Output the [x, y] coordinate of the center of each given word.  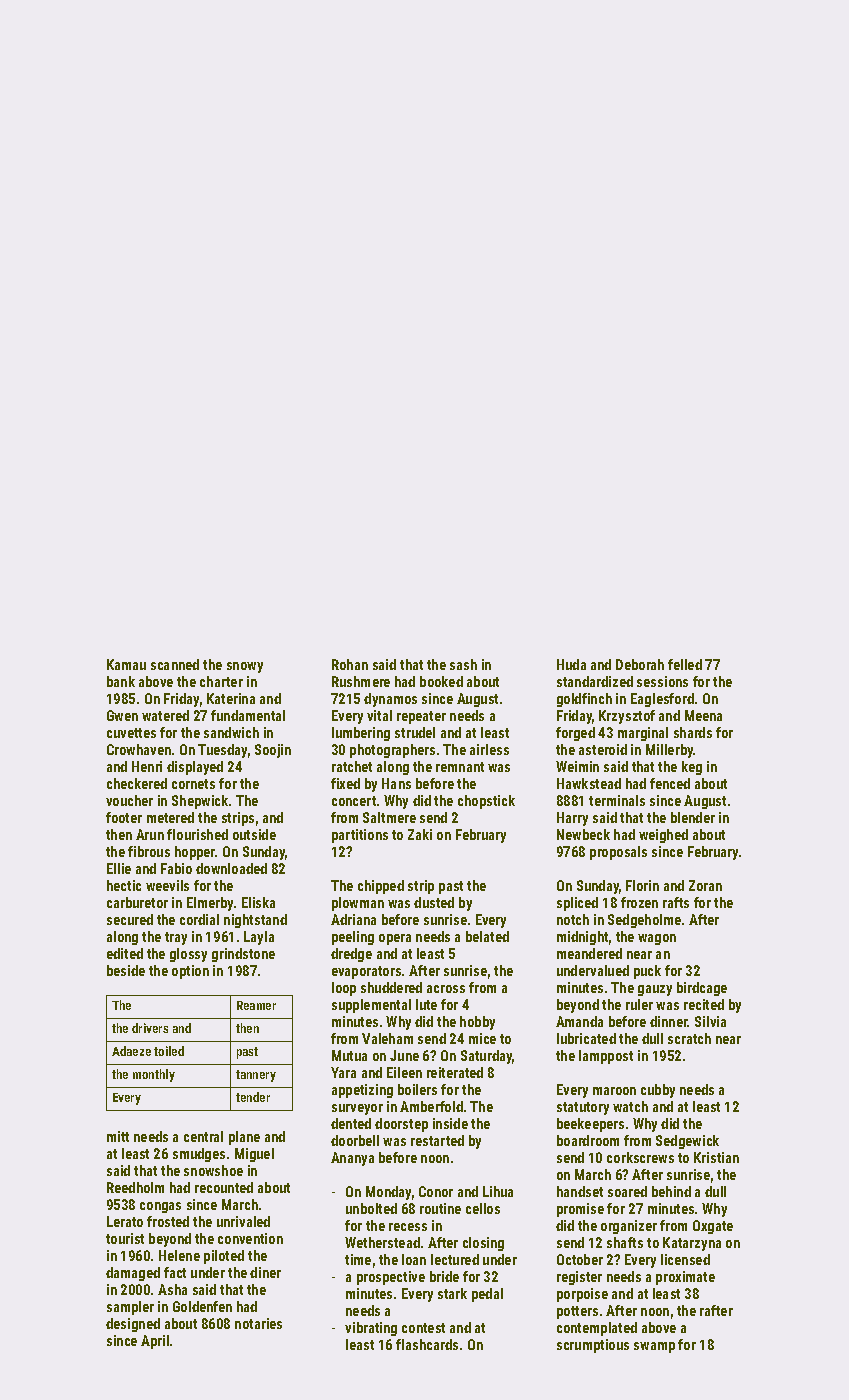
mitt [118, 1136]
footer [124, 817]
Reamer [256, 1005]
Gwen [122, 715]
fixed [345, 783]
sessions [662, 681]
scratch [689, 1038]
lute [426, 1004]
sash [463, 664]
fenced [670, 783]
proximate [685, 1278]
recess [408, 1227]
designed [133, 1325]
